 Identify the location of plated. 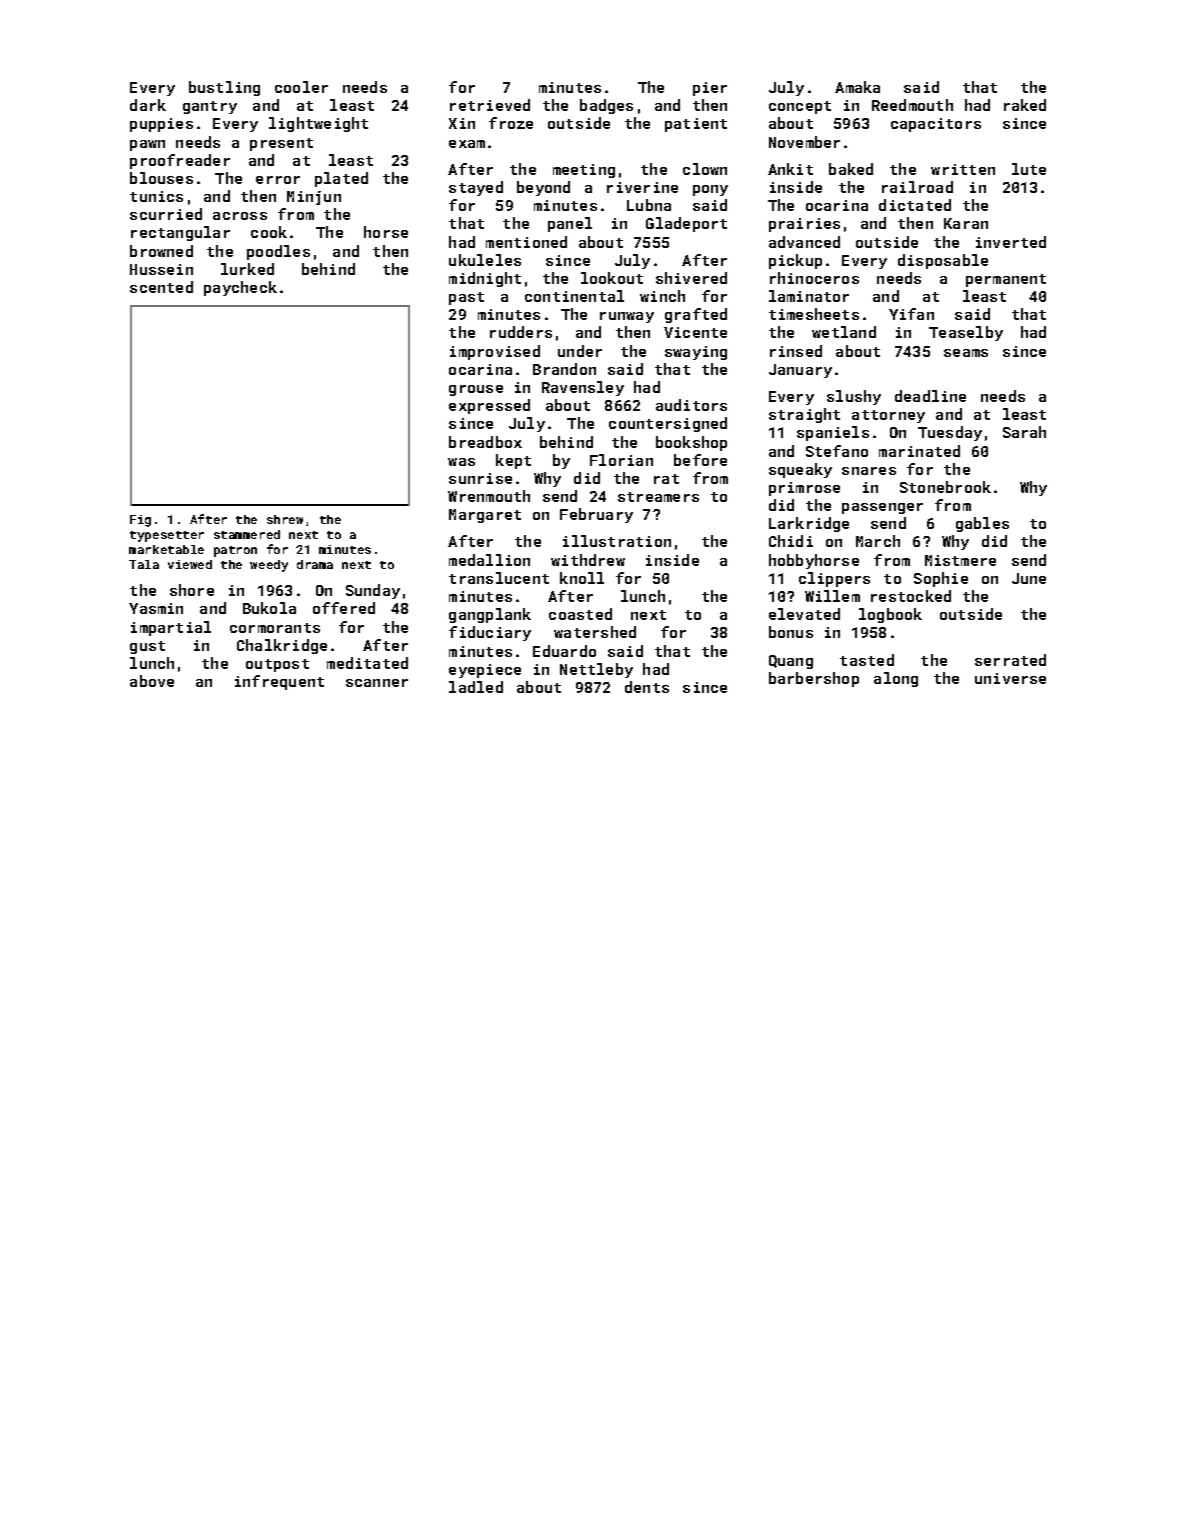
(341, 179).
